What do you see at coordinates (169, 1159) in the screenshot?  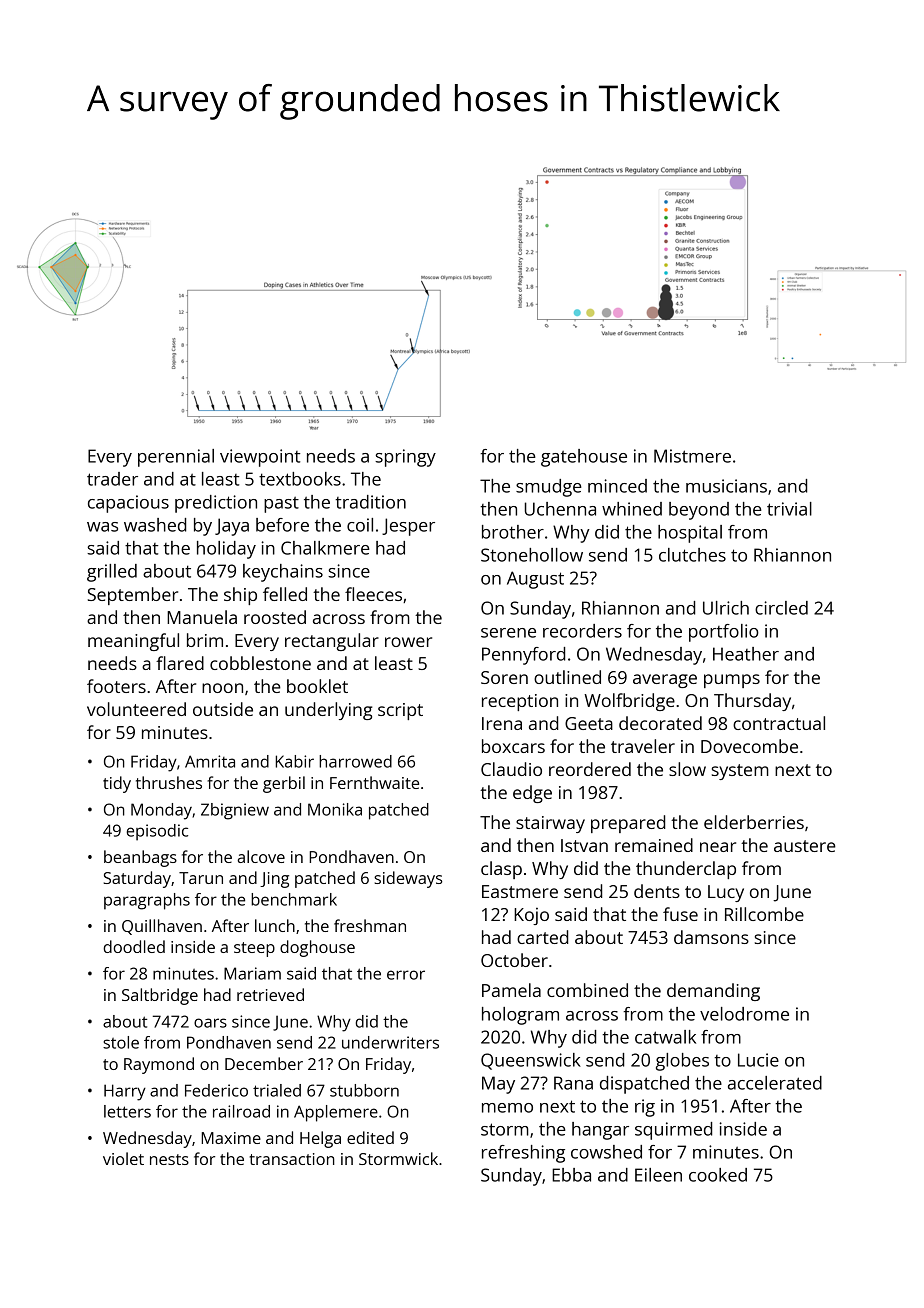 I see `nests` at bounding box center [169, 1159].
